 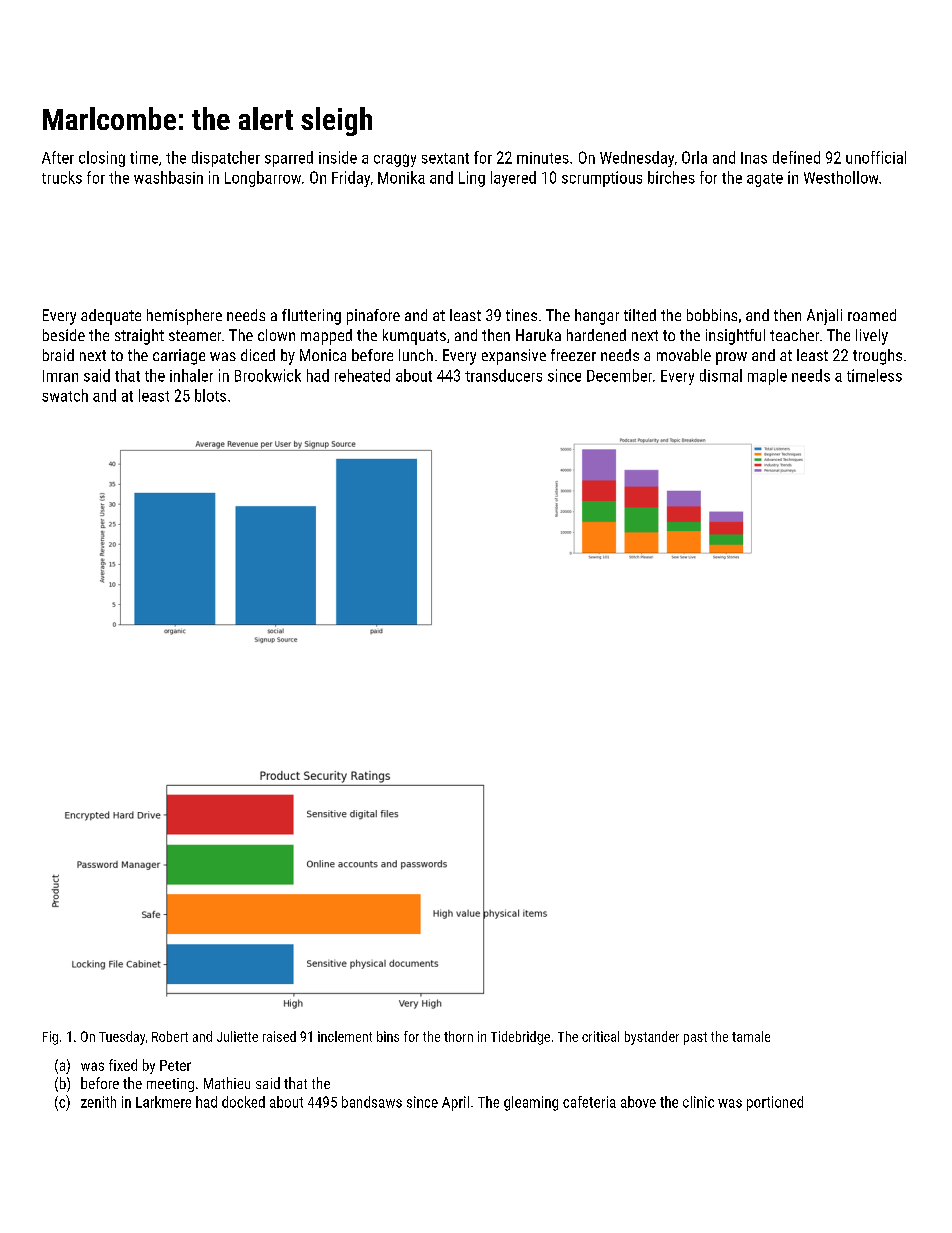 What do you see at coordinates (531, 1103) in the document?
I see `gleaming` at bounding box center [531, 1103].
